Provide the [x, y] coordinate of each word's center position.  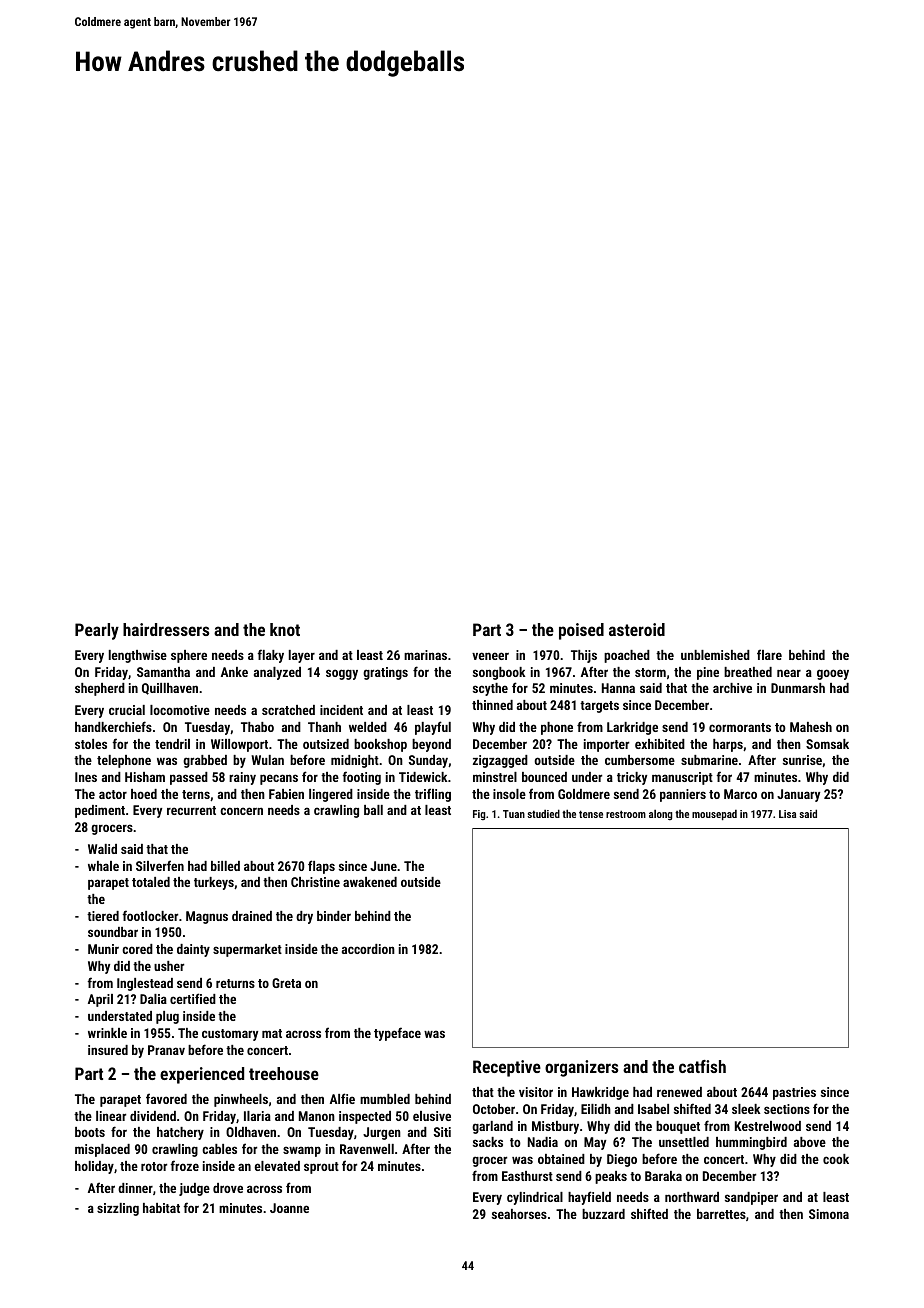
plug [167, 1017]
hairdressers [166, 629]
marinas [425, 655]
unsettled [684, 1142]
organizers [581, 1068]
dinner [135, 1188]
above [810, 1142]
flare [769, 654]
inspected [365, 1117]
